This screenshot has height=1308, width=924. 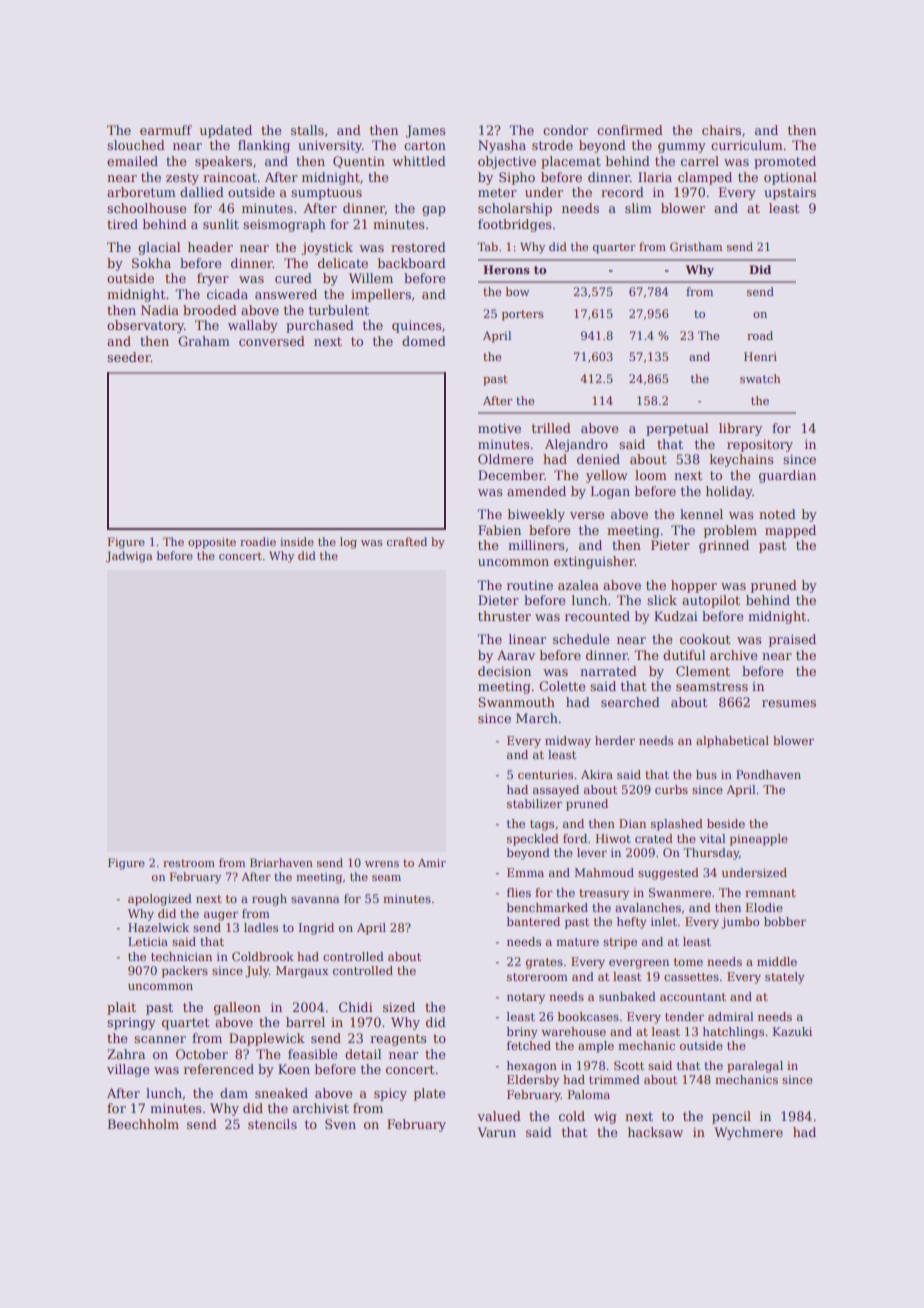 I want to click on Clement, so click(x=703, y=671).
